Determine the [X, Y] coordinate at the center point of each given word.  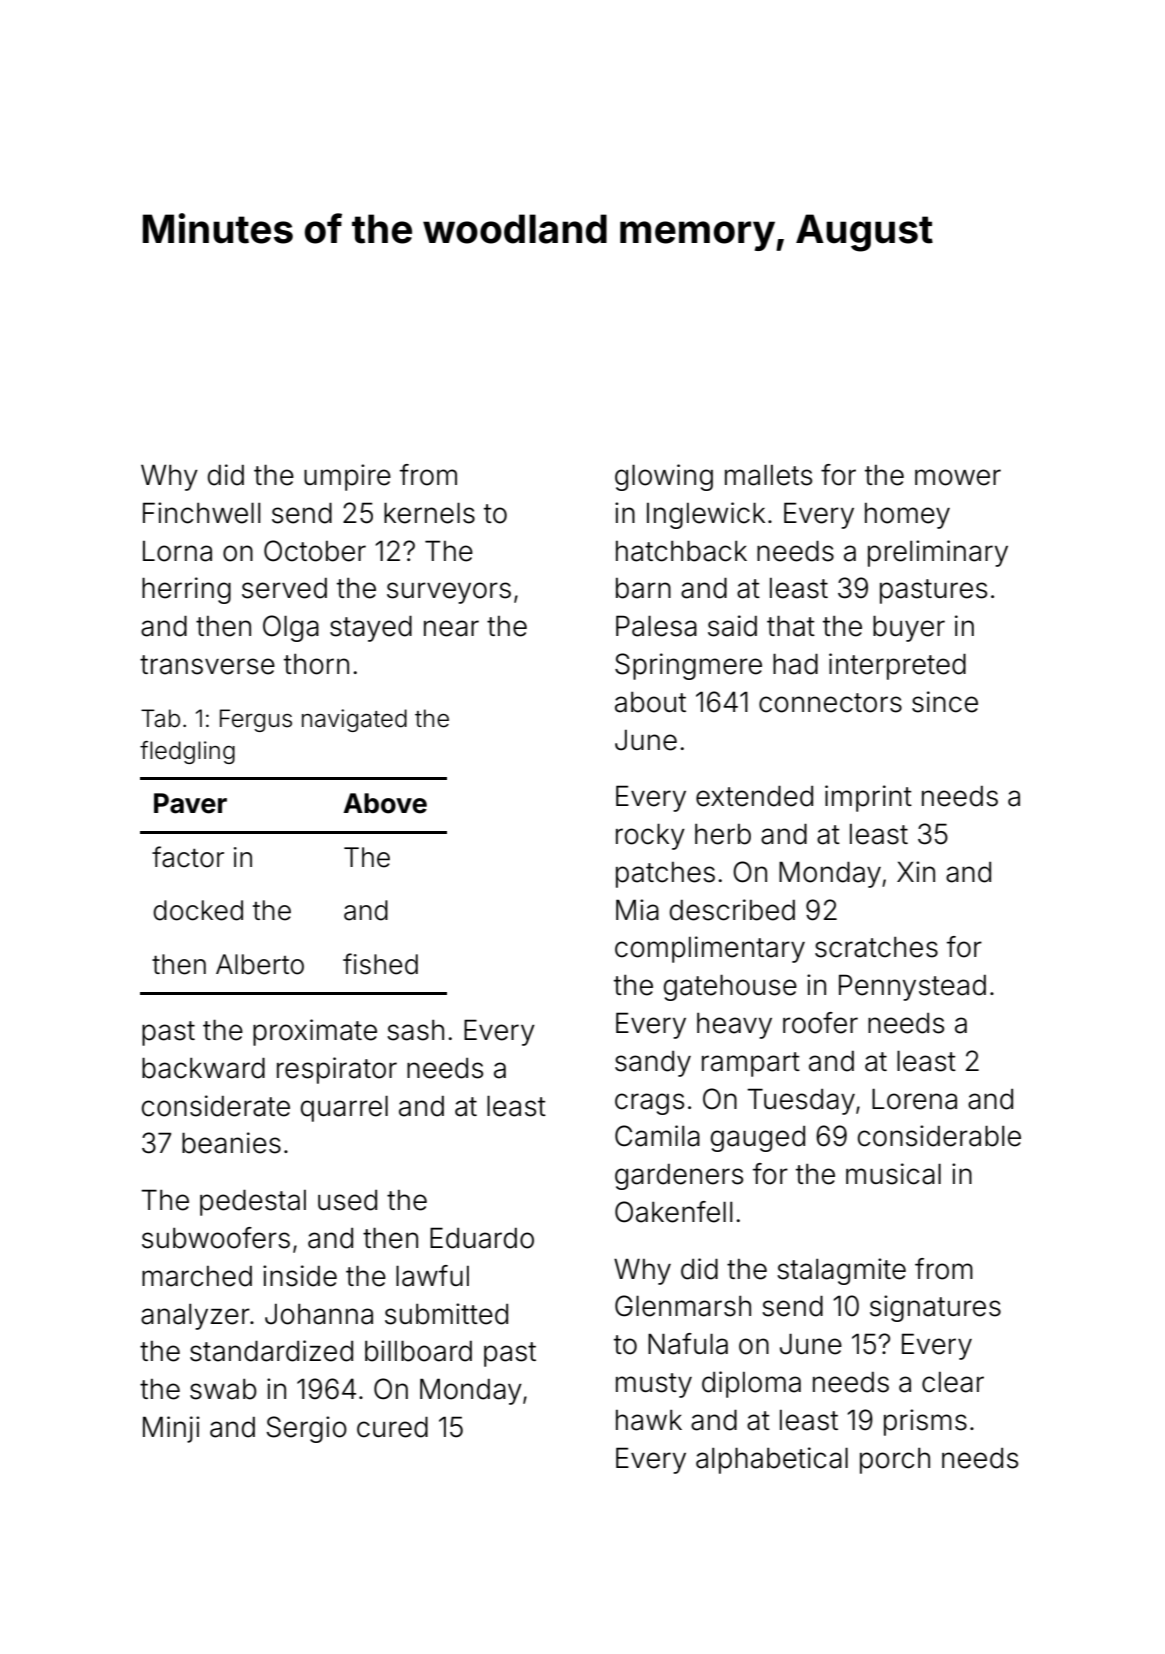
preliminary [938, 553]
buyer [909, 629]
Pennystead [912, 987]
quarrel [344, 1109]
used [347, 1200]
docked [198, 910]
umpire [347, 477]
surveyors [449, 593]
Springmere [688, 666]
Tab [160, 718]
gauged [758, 1139]
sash [415, 1030]
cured [392, 1427]
